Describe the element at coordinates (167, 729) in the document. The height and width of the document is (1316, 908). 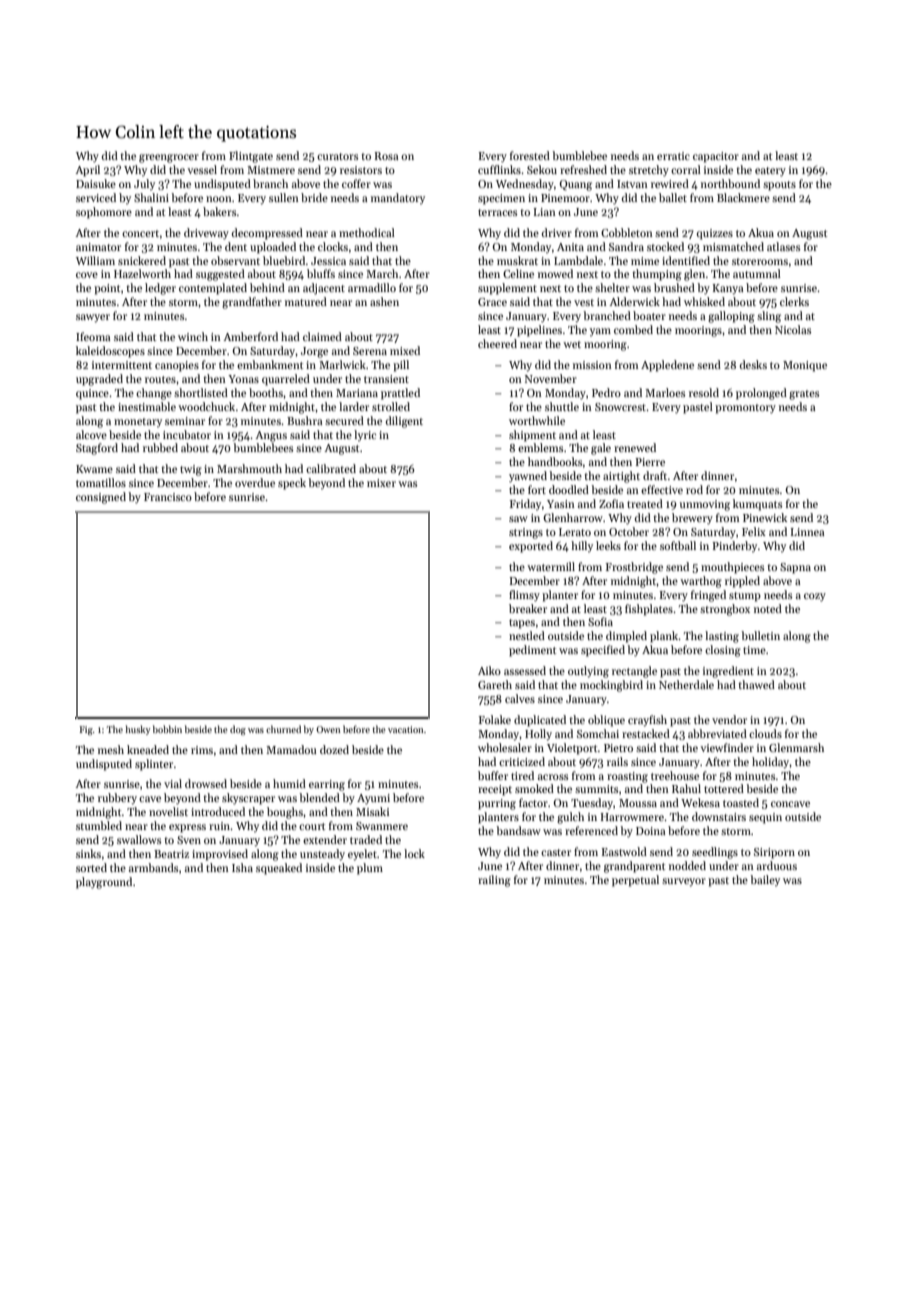
I see `bobbin` at that location.
